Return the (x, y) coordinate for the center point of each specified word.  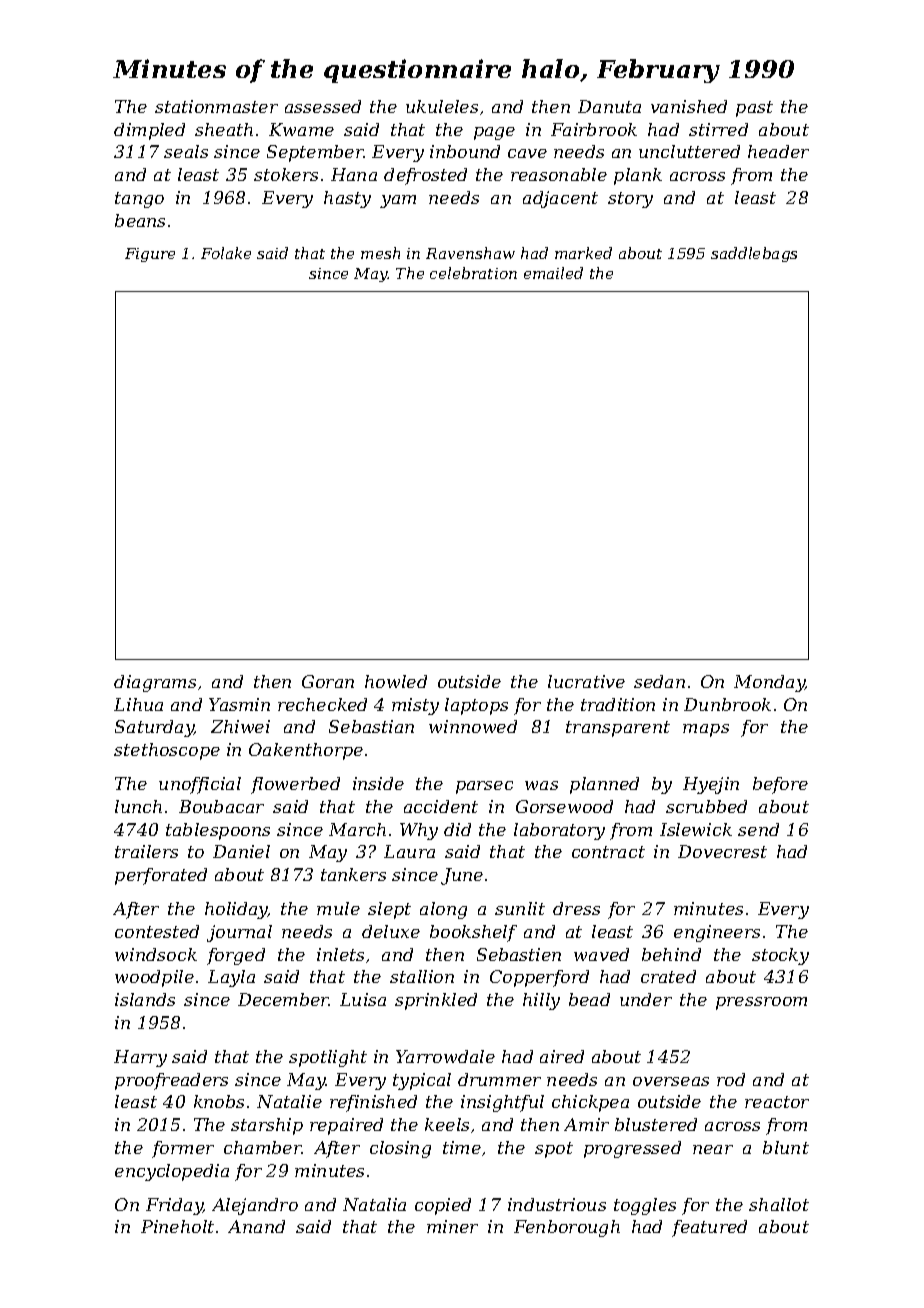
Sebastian (371, 726)
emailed (553, 273)
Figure (150, 255)
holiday (236, 910)
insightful (502, 1103)
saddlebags (754, 254)
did (457, 829)
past (754, 109)
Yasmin (239, 704)
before (780, 785)
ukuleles (442, 106)
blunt (786, 1147)
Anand (256, 1226)
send (758, 829)
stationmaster (216, 106)
